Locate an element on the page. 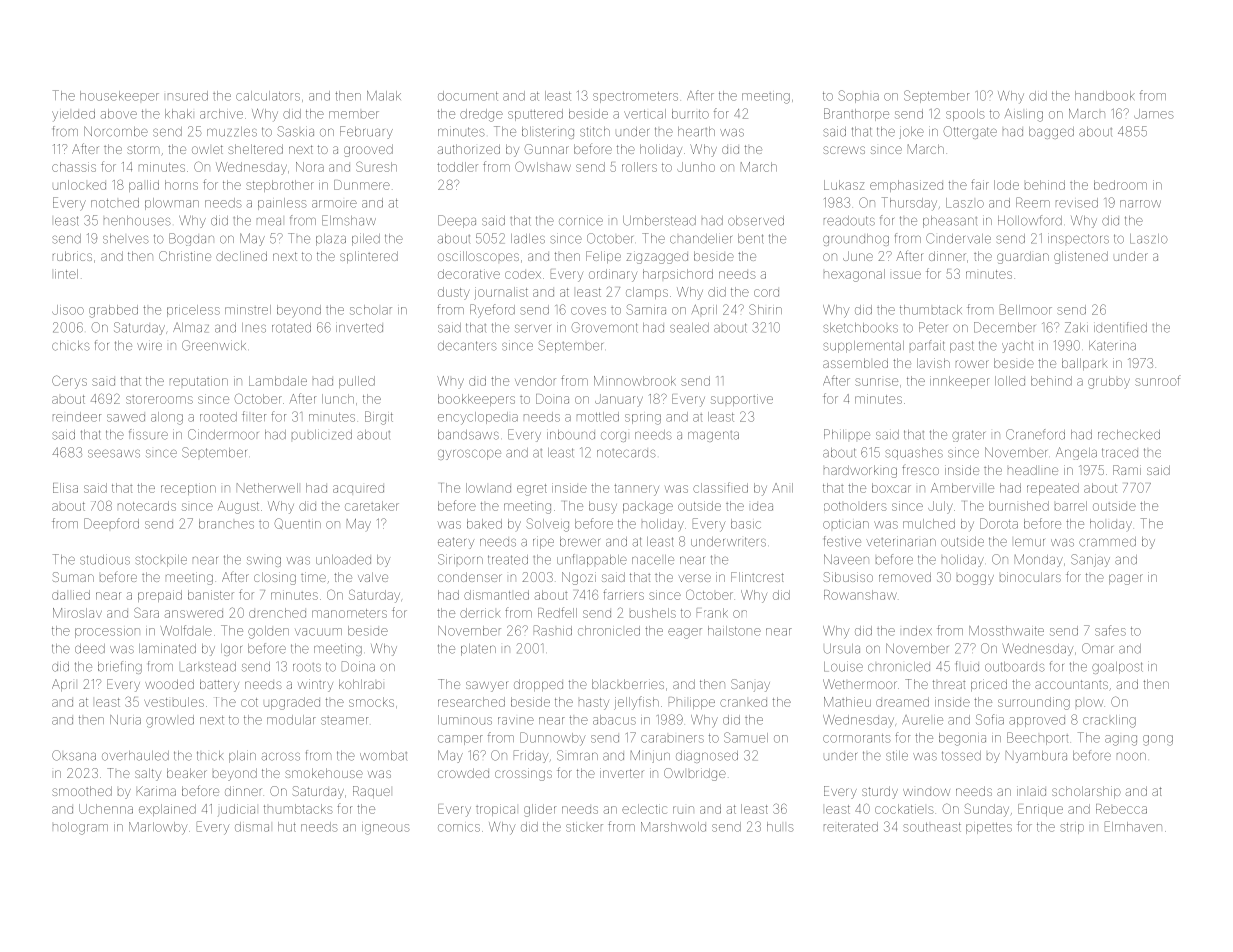 Image resolution: width=1233 pixels, height=952 pixels. hologram is located at coordinates (80, 828).
